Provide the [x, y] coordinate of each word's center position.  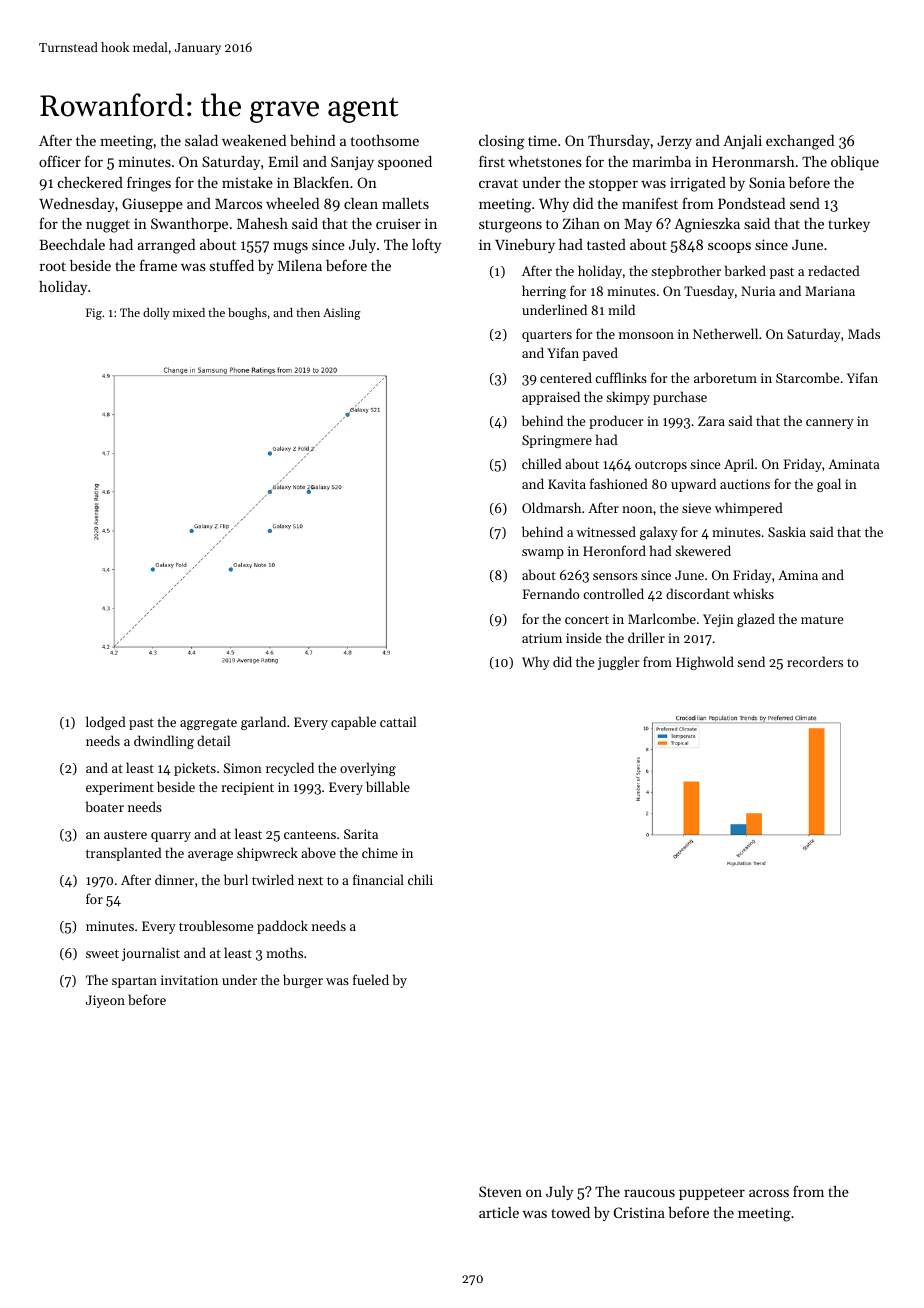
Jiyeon [105, 1001]
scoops [729, 247]
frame [158, 265]
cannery [830, 424]
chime [380, 852]
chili [420, 879]
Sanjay [352, 163]
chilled [542, 463]
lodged [106, 723]
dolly [156, 314]
